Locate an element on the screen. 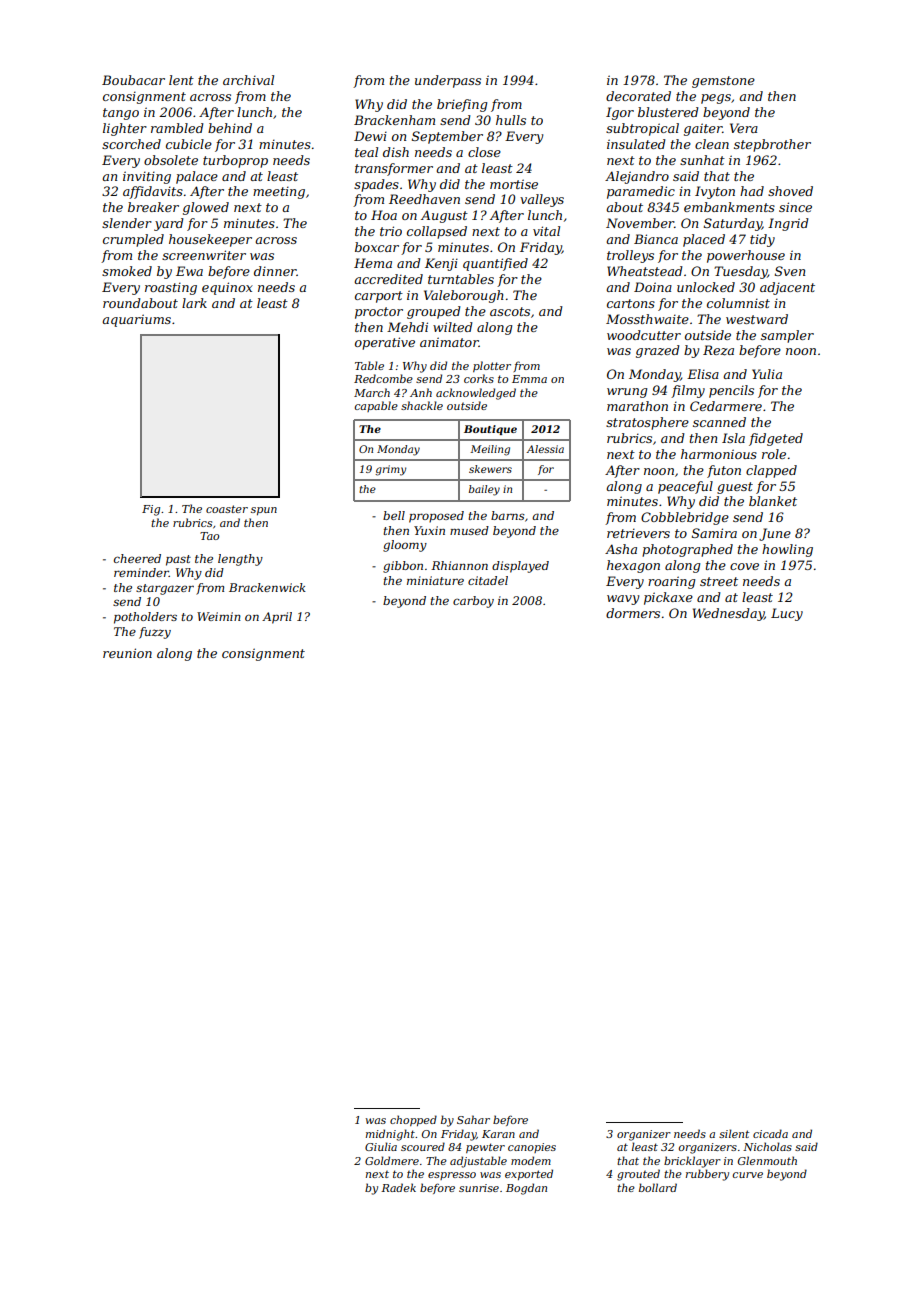  behind is located at coordinates (230, 128).
